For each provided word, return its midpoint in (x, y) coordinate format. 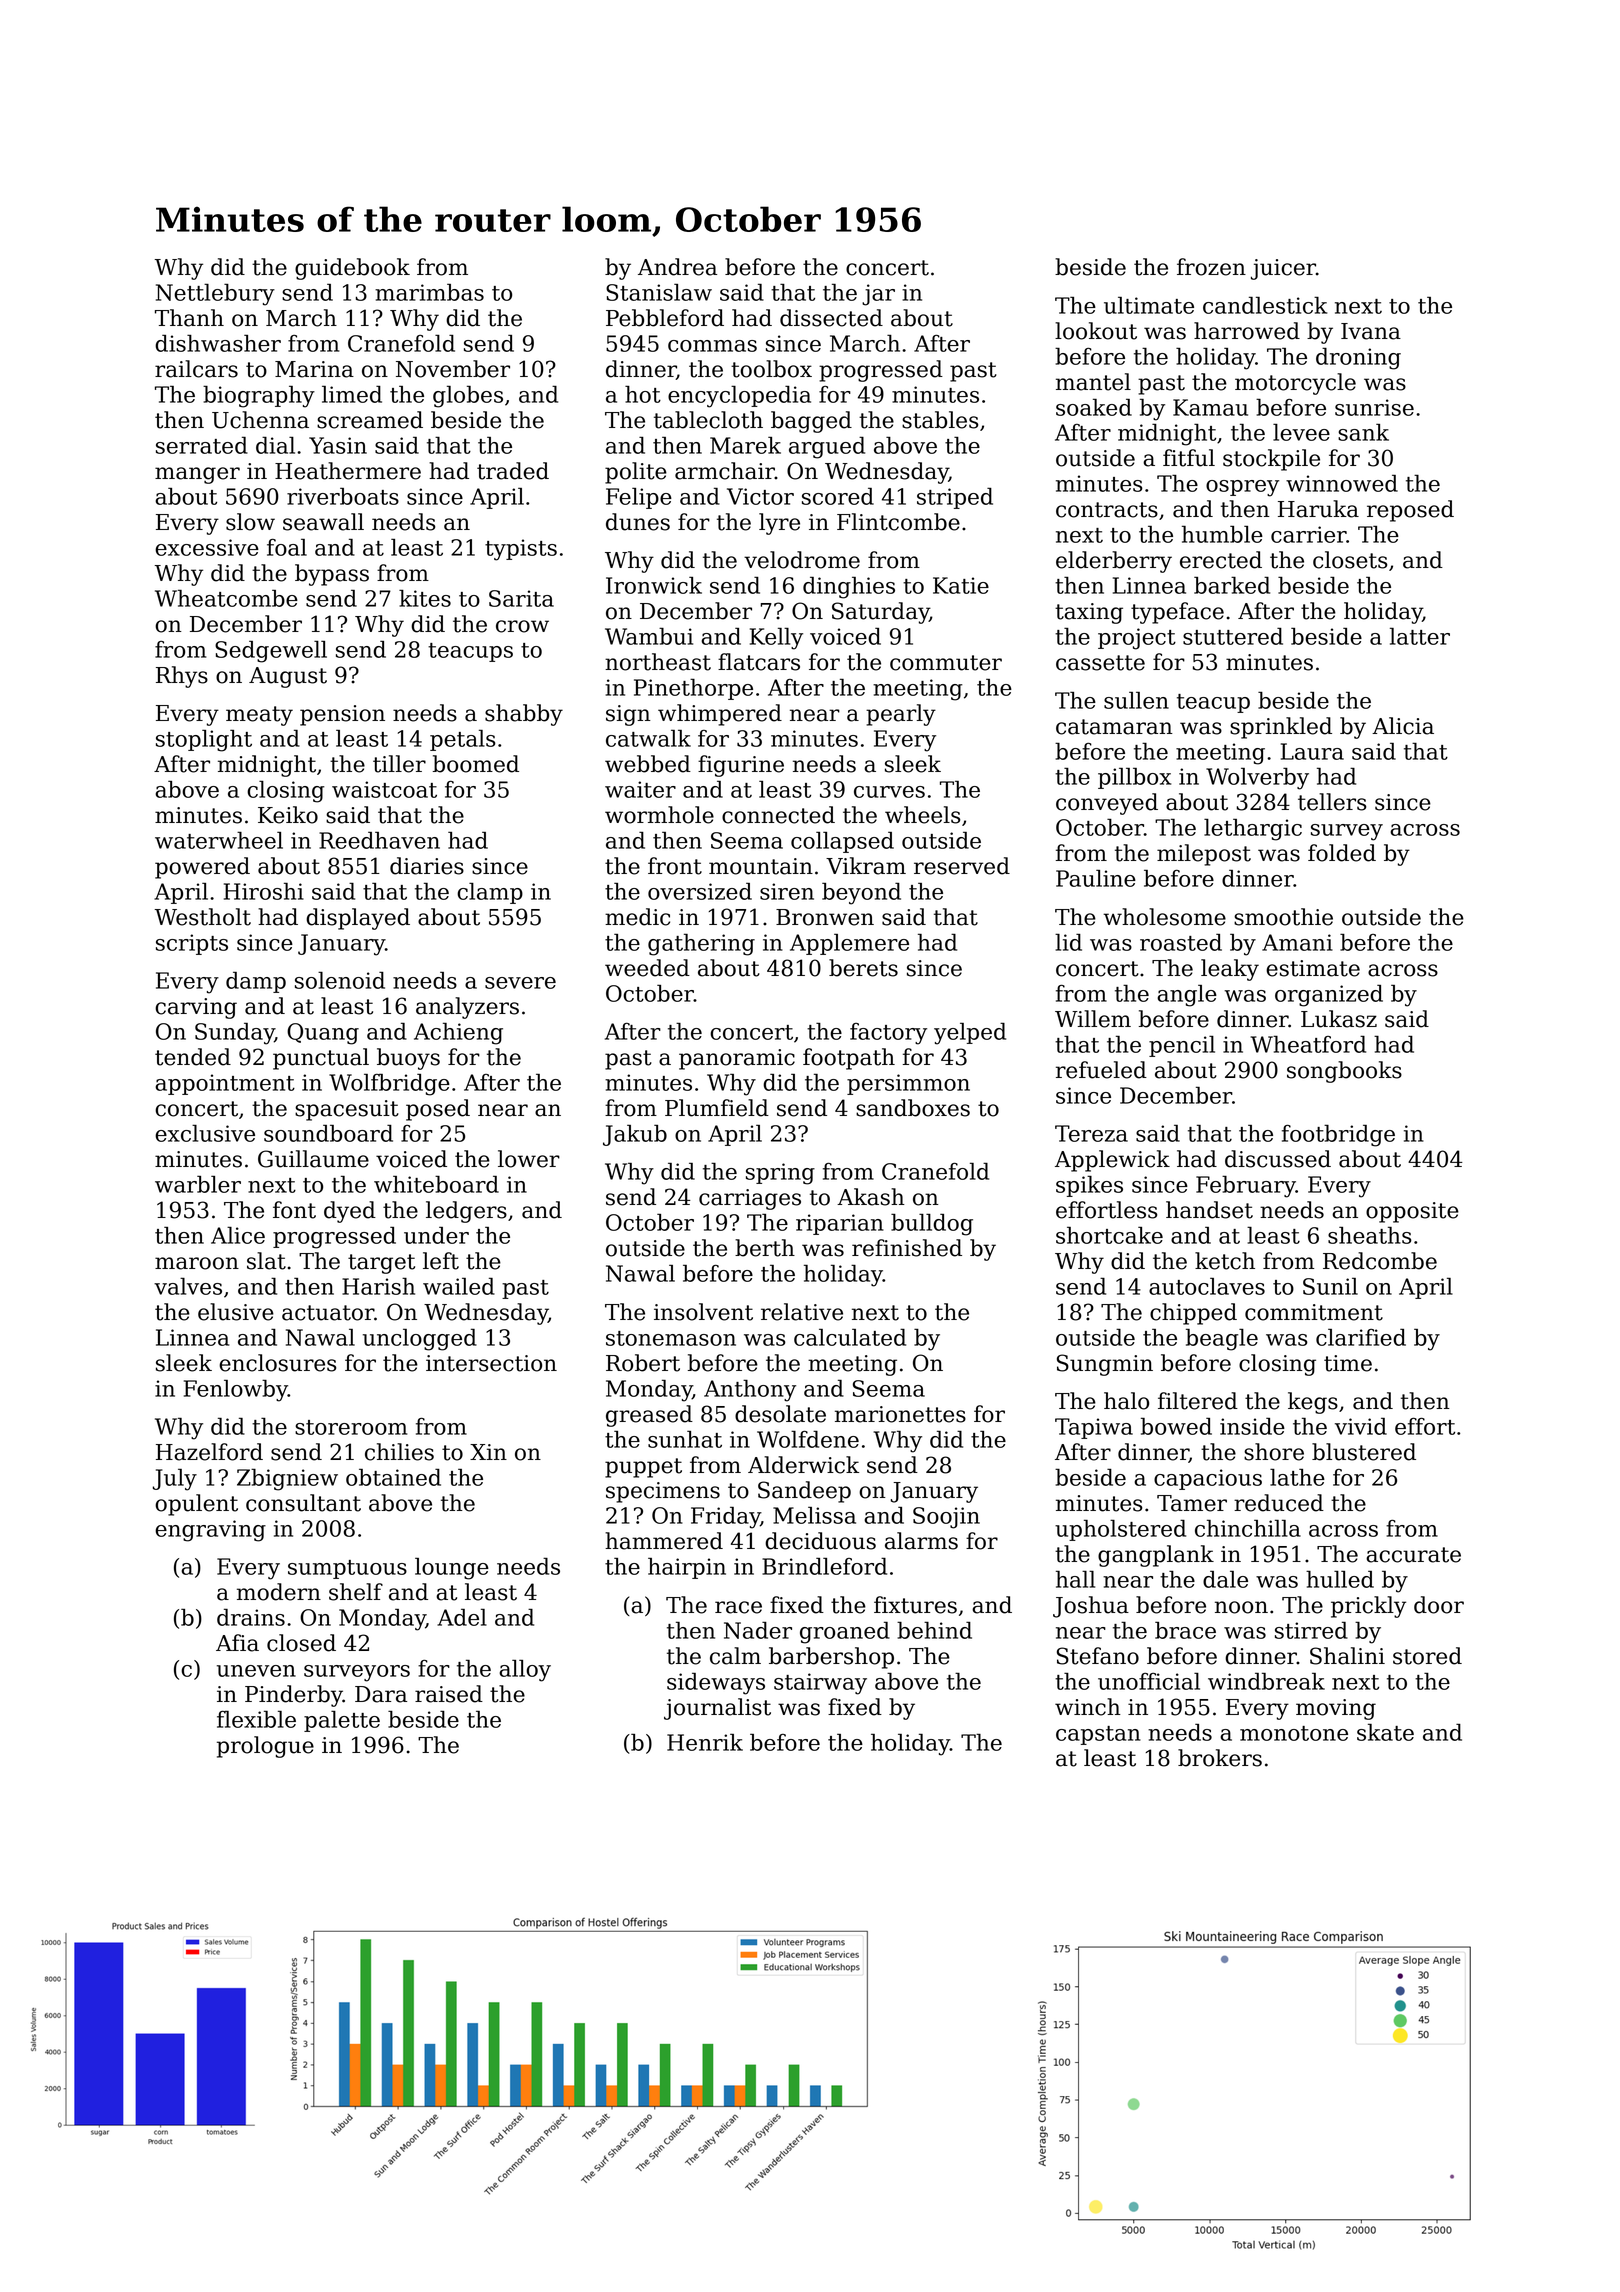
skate (1385, 1732)
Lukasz (1339, 1019)
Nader (758, 1630)
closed (301, 1643)
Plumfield (717, 1108)
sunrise (1374, 407)
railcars (196, 369)
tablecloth (708, 420)
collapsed (842, 842)
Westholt (203, 917)
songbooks (1344, 1072)
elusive (236, 1312)
